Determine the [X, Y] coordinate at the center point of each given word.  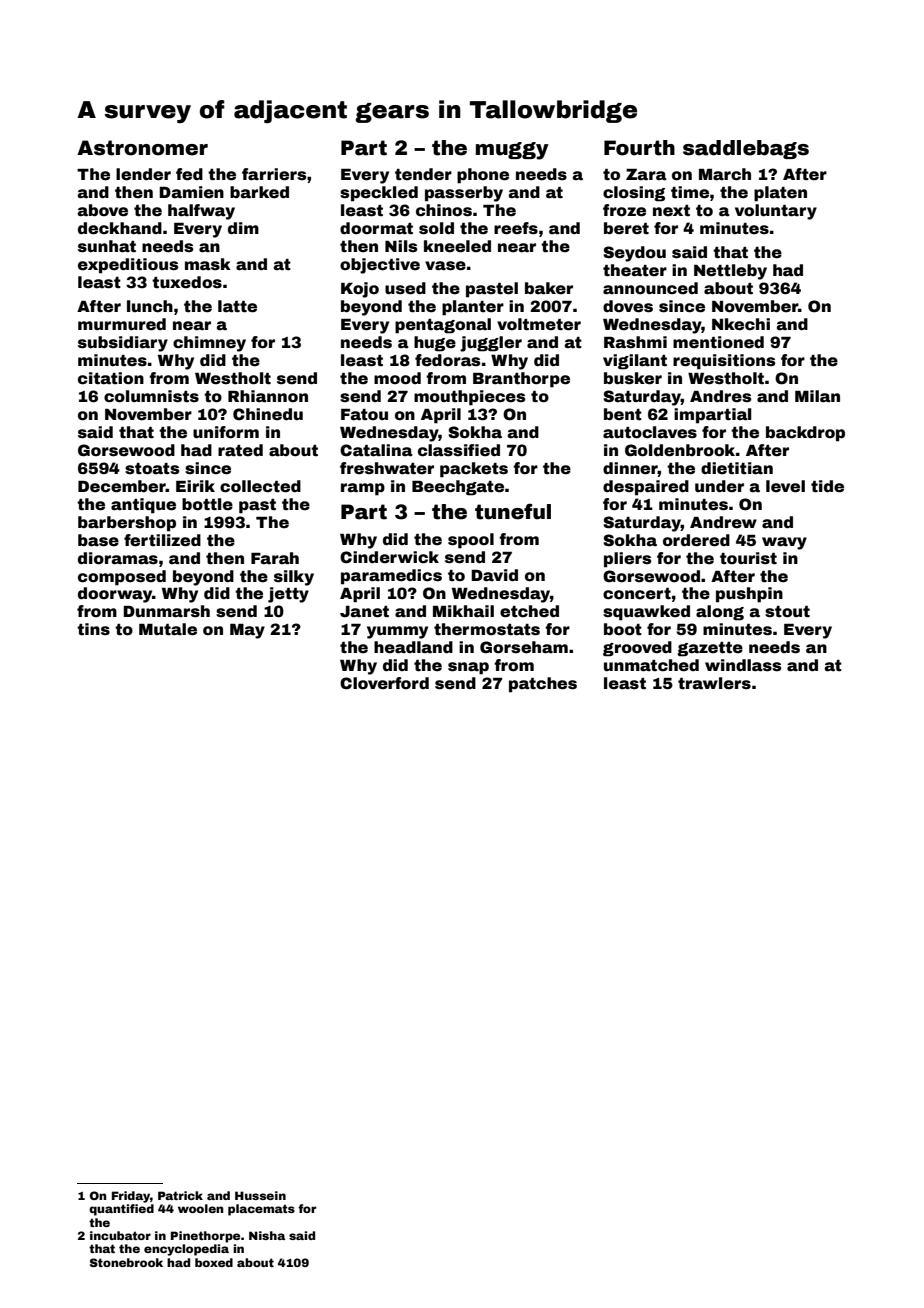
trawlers [714, 683]
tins [93, 629]
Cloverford [384, 683]
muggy [512, 151]
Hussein [260, 1195]
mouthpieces [469, 398]
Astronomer [142, 148]
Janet [364, 612]
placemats [261, 1210]
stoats [152, 469]
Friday [131, 1197]
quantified [121, 1210]
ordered [696, 540]
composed [122, 578]
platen [780, 194]
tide [827, 486]
